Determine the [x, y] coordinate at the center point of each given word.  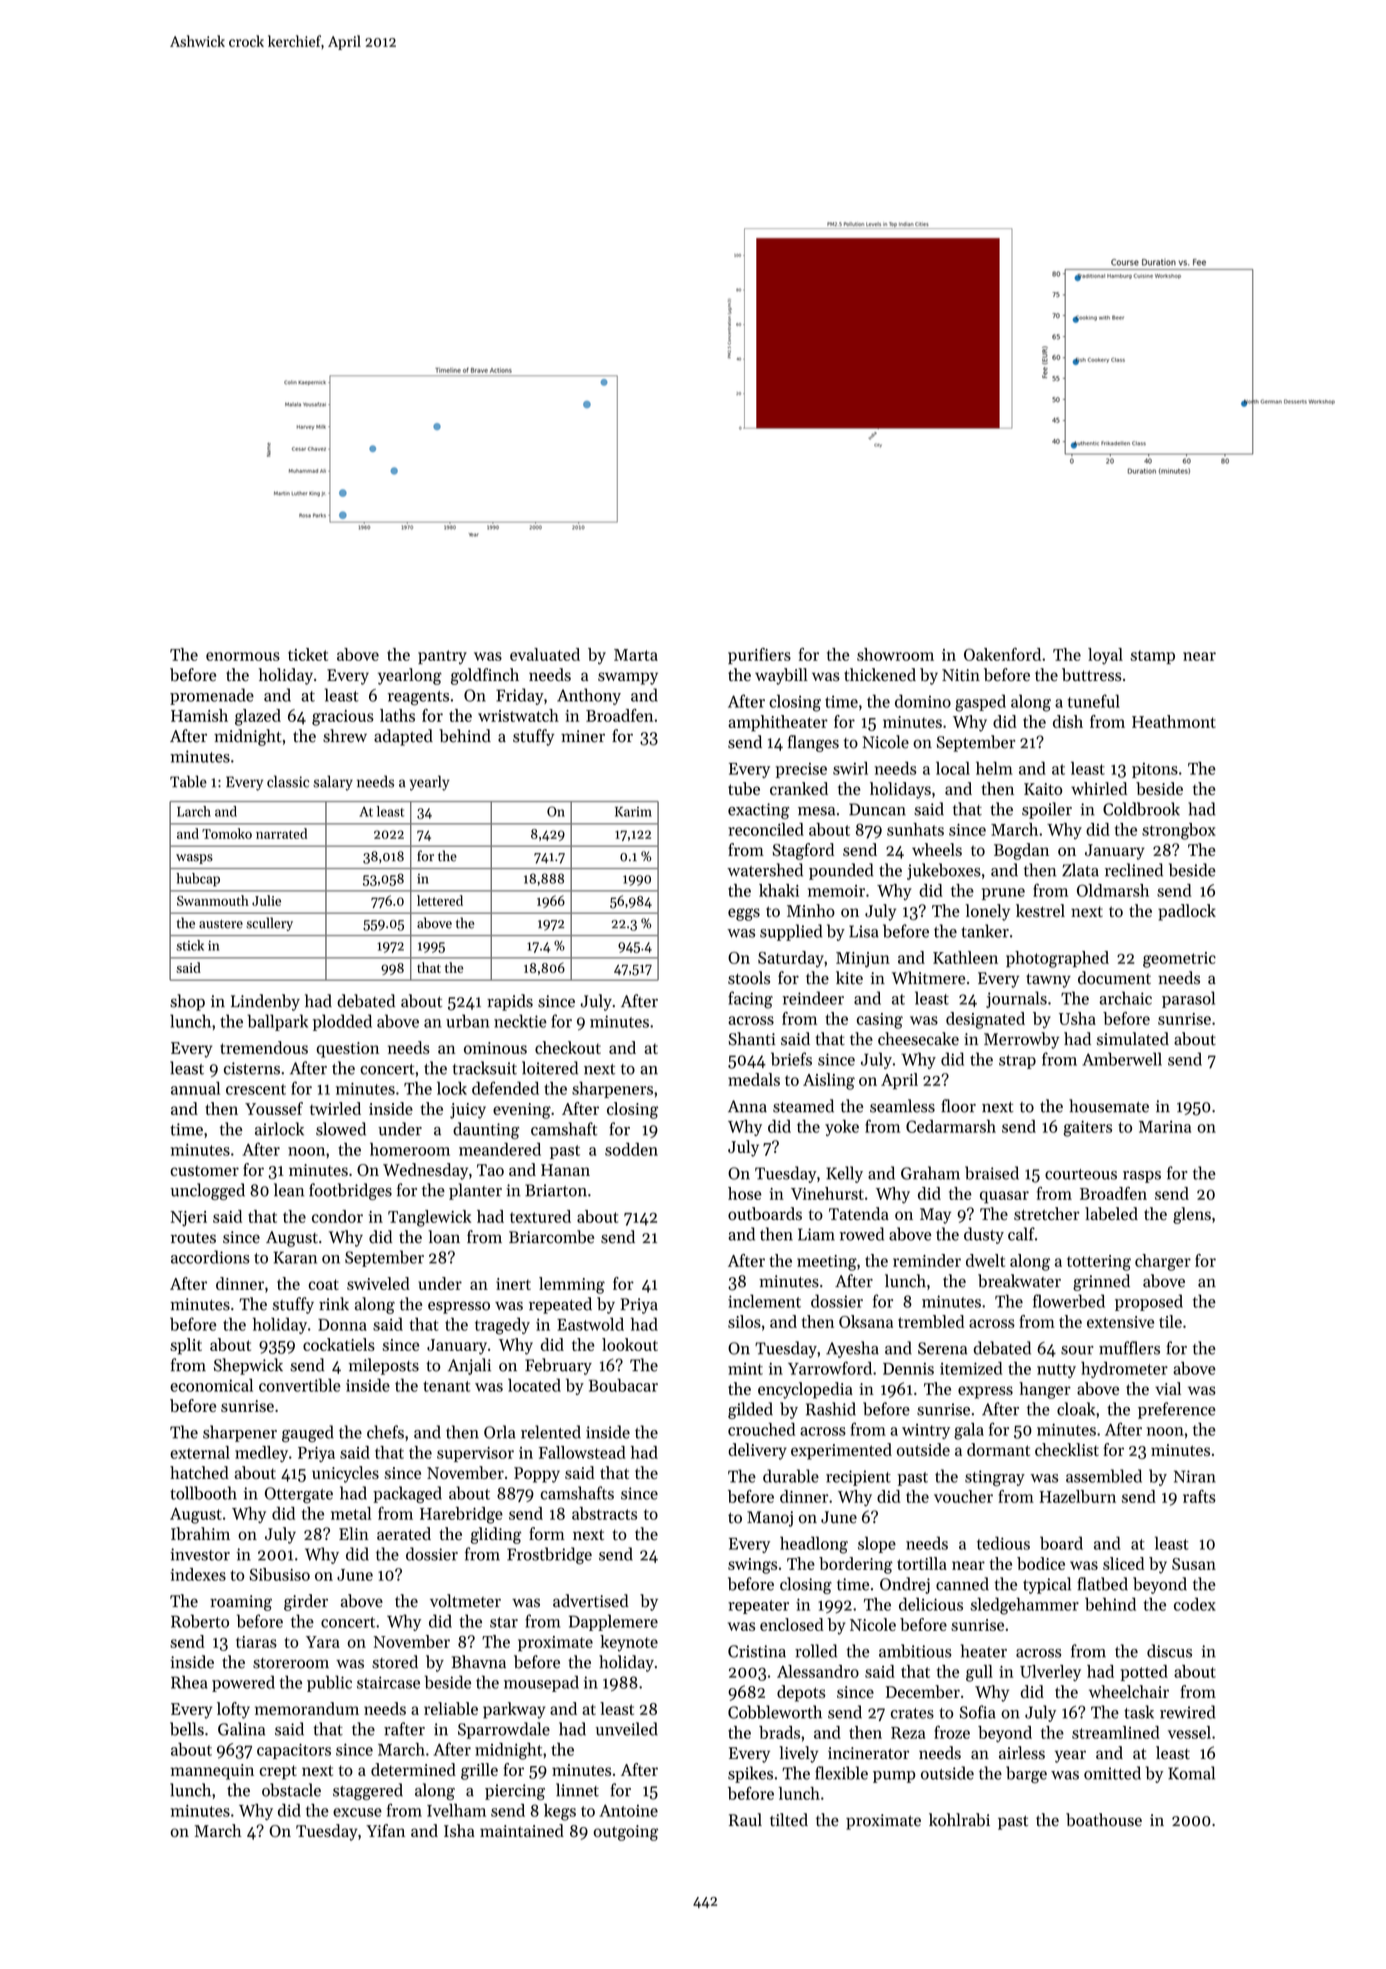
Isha [459, 1830]
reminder [927, 1260]
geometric [1179, 960]
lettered [440, 900]
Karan [295, 1257]
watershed [765, 870]
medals [754, 1079]
